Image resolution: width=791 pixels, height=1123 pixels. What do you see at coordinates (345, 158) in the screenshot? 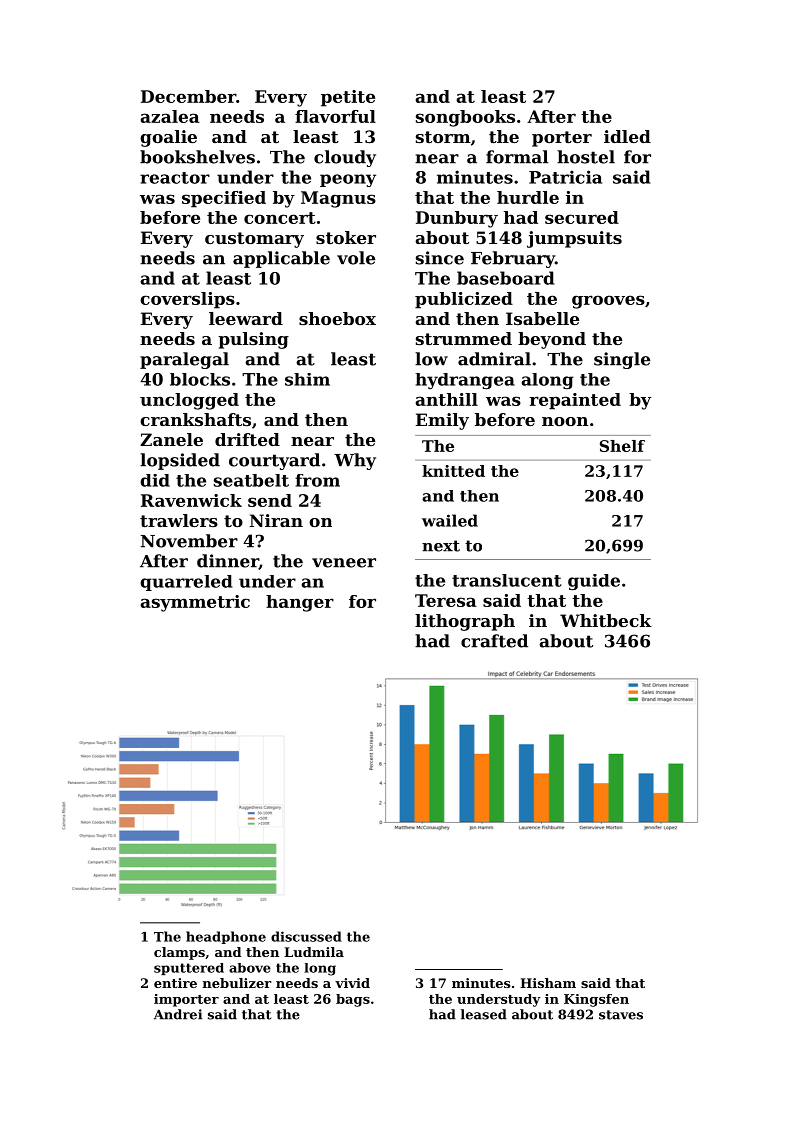
I see `cloudy` at bounding box center [345, 158].
